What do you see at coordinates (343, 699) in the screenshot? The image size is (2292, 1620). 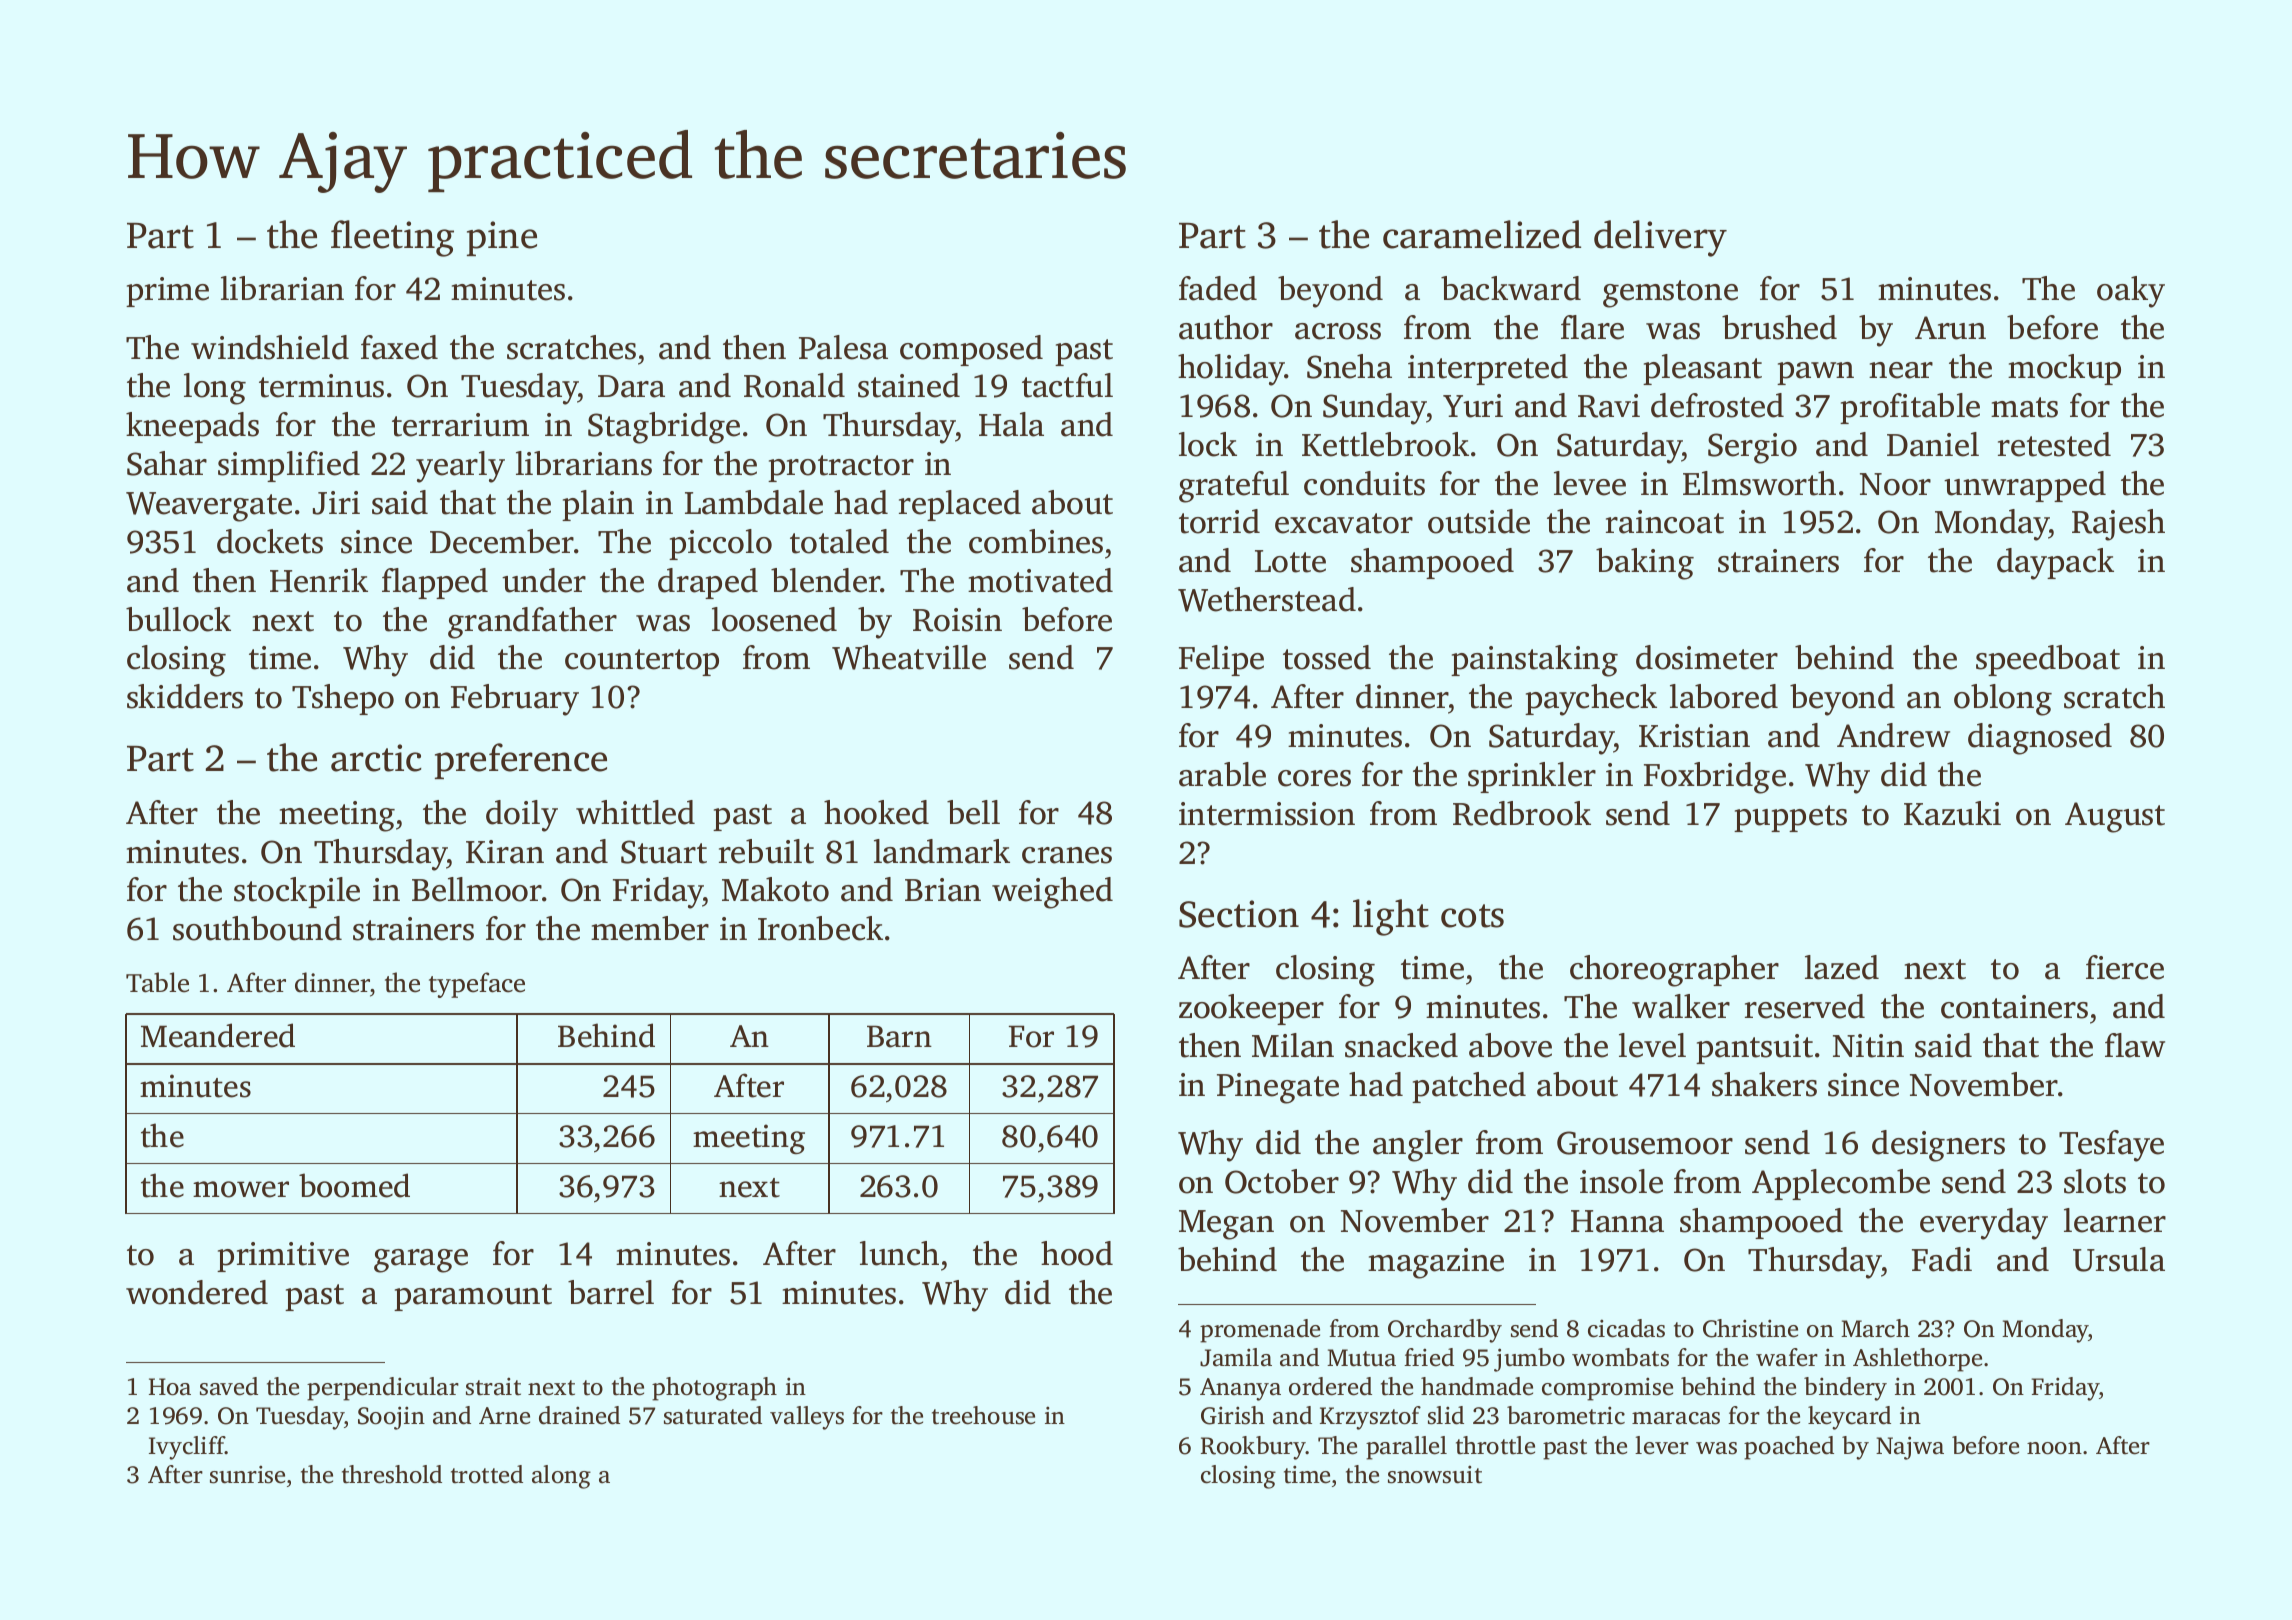 I see `Tshepo` at bounding box center [343, 699].
